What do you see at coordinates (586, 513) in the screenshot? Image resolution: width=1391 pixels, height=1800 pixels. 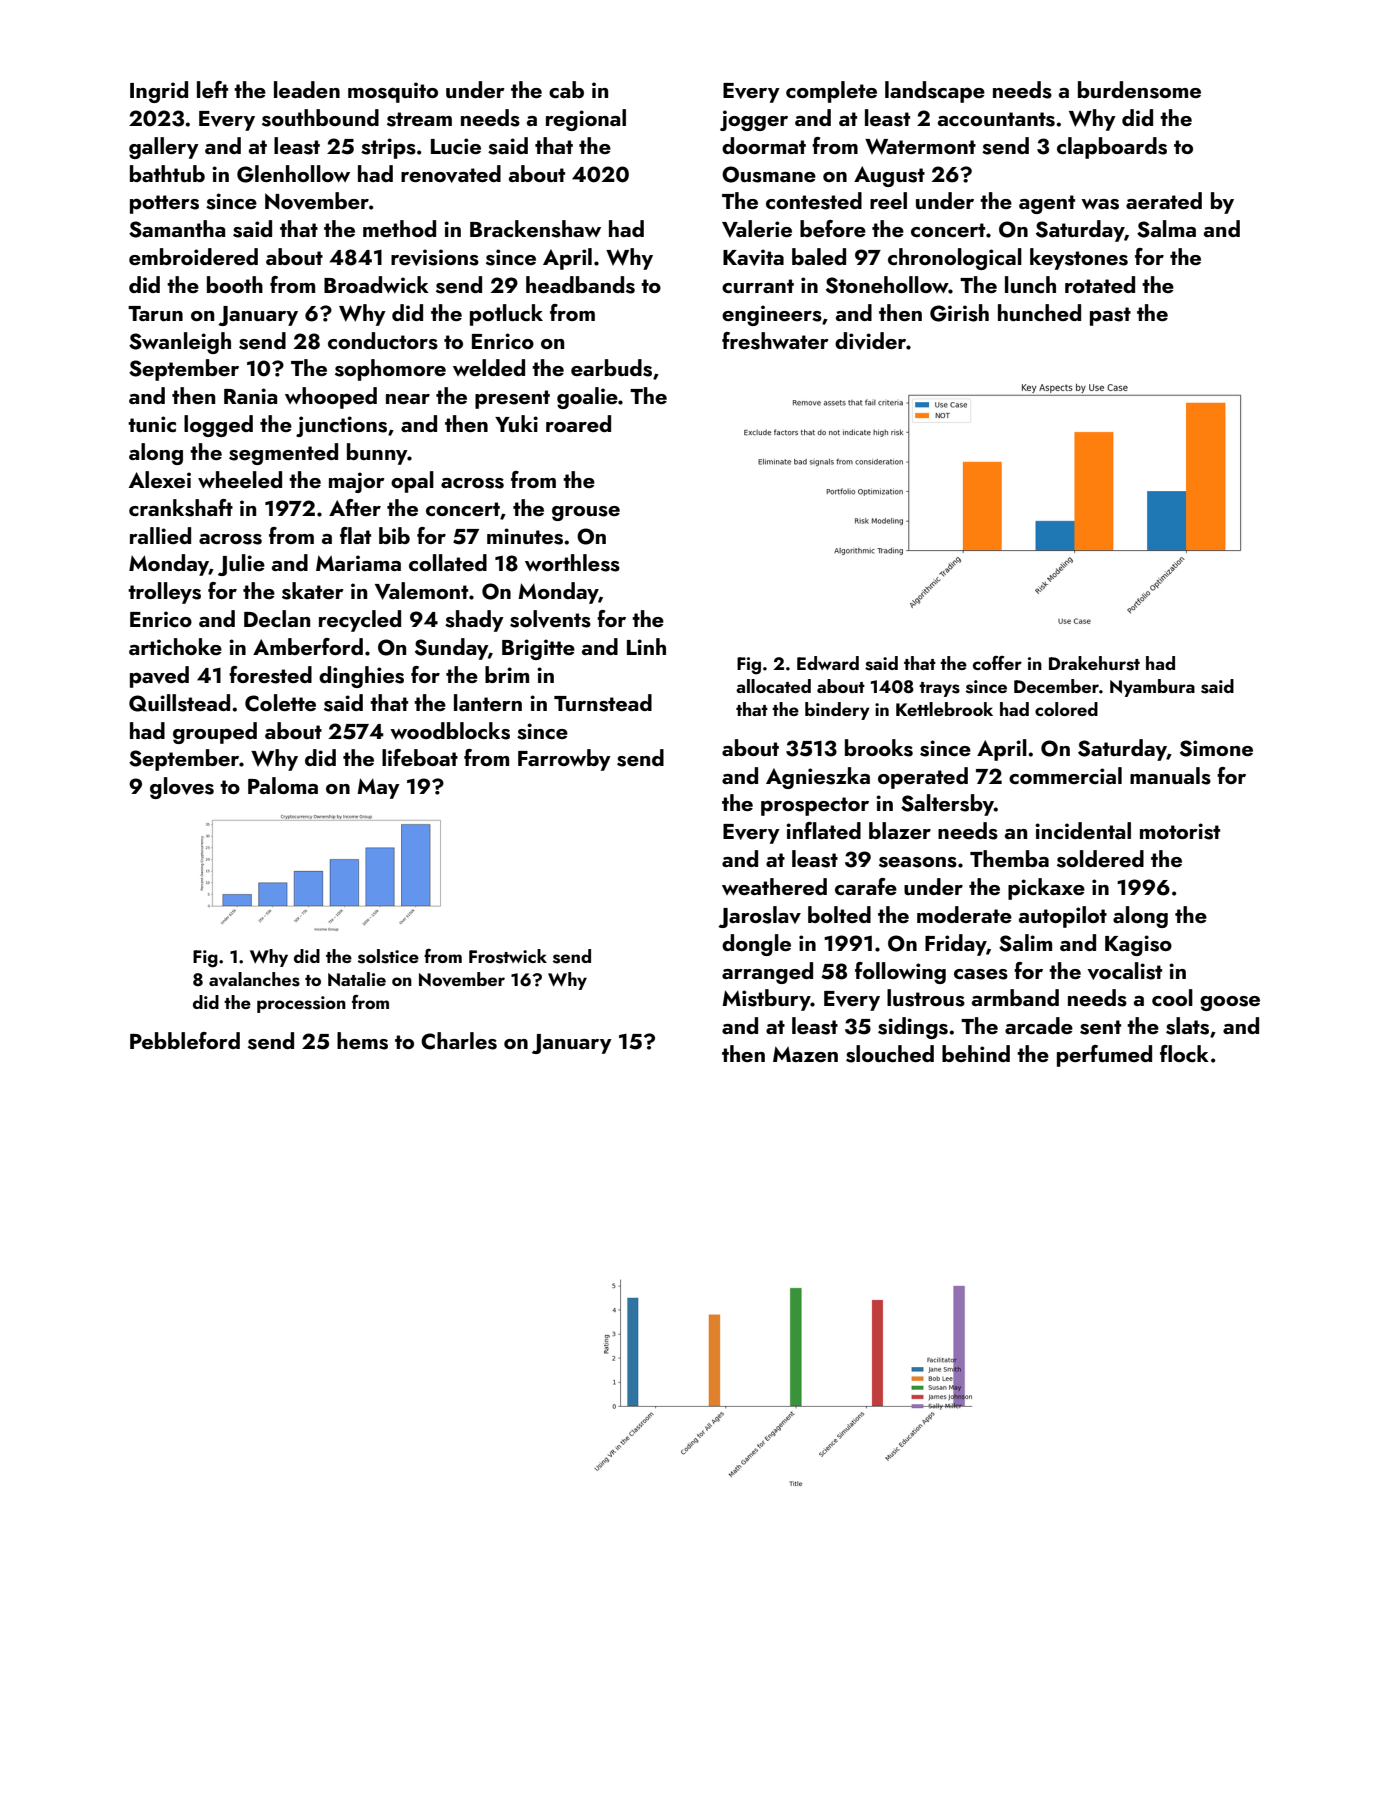 I see `grouse` at bounding box center [586, 513].
